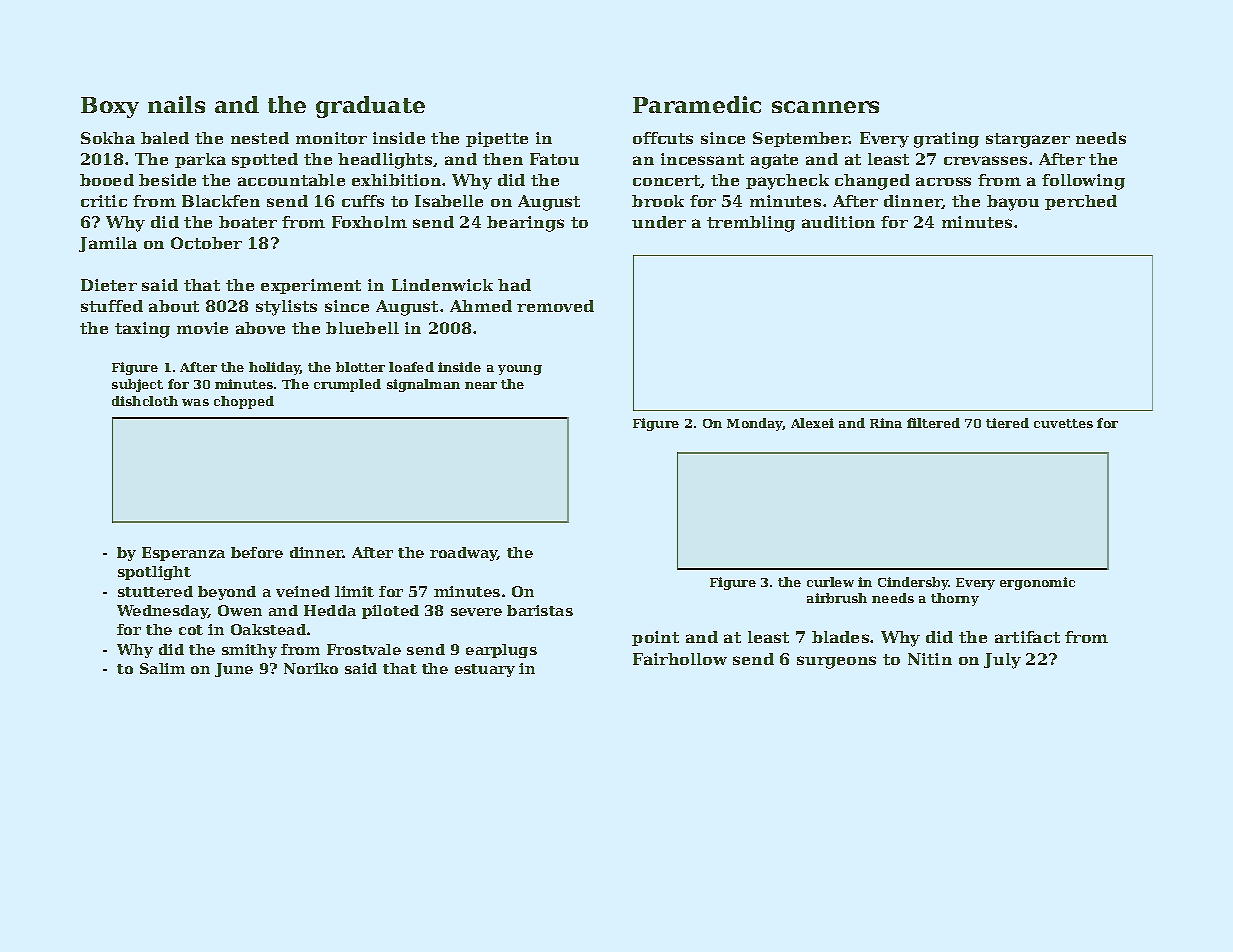  Describe the element at coordinates (825, 107) in the page. I see `scanners` at that location.
